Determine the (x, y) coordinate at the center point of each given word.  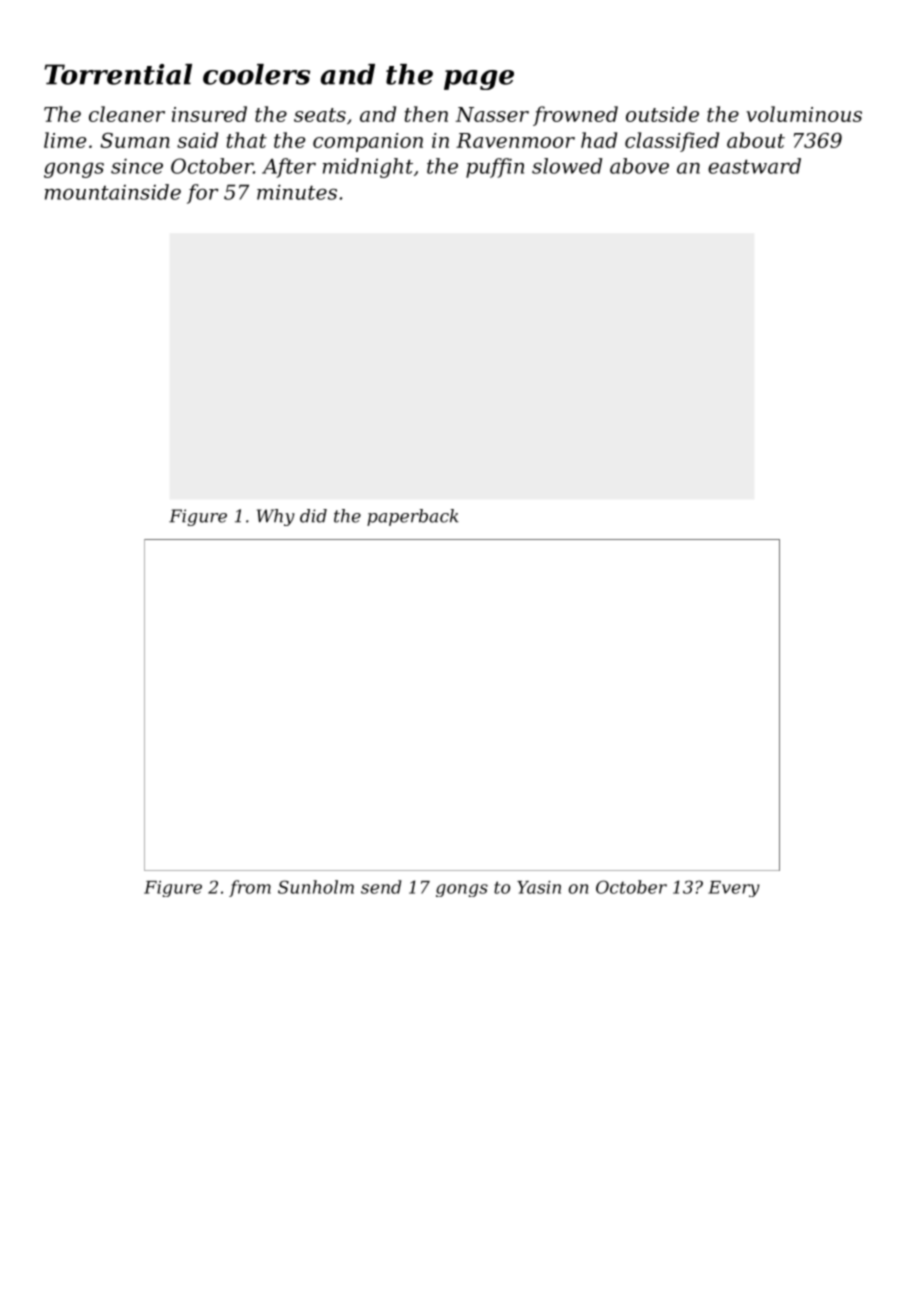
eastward (754, 166)
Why (276, 517)
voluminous (804, 114)
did (313, 516)
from (250, 888)
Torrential (118, 74)
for (203, 194)
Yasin (539, 887)
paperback (413, 517)
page (479, 80)
